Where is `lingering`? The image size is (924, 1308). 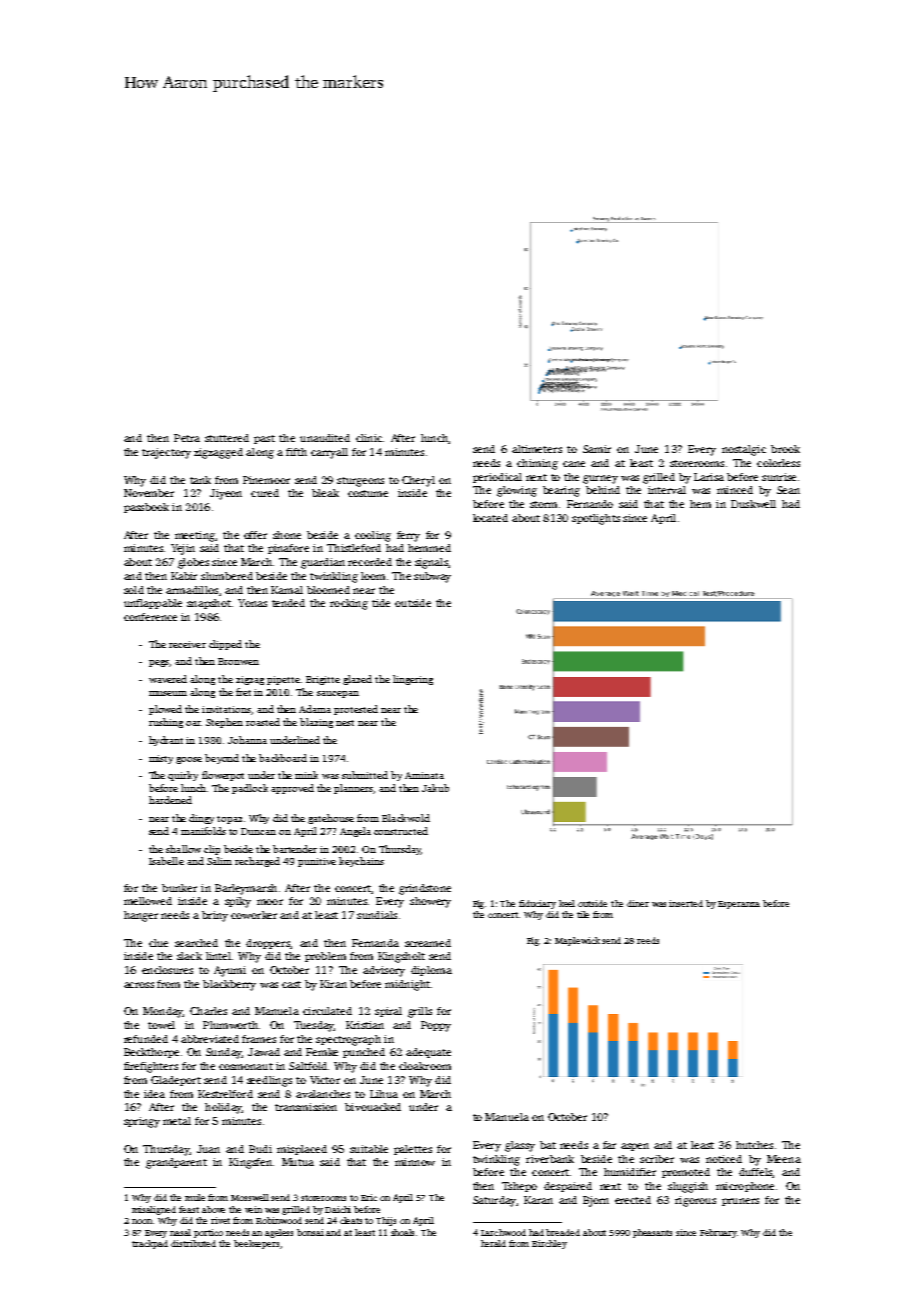 lingering is located at coordinates (413, 680).
